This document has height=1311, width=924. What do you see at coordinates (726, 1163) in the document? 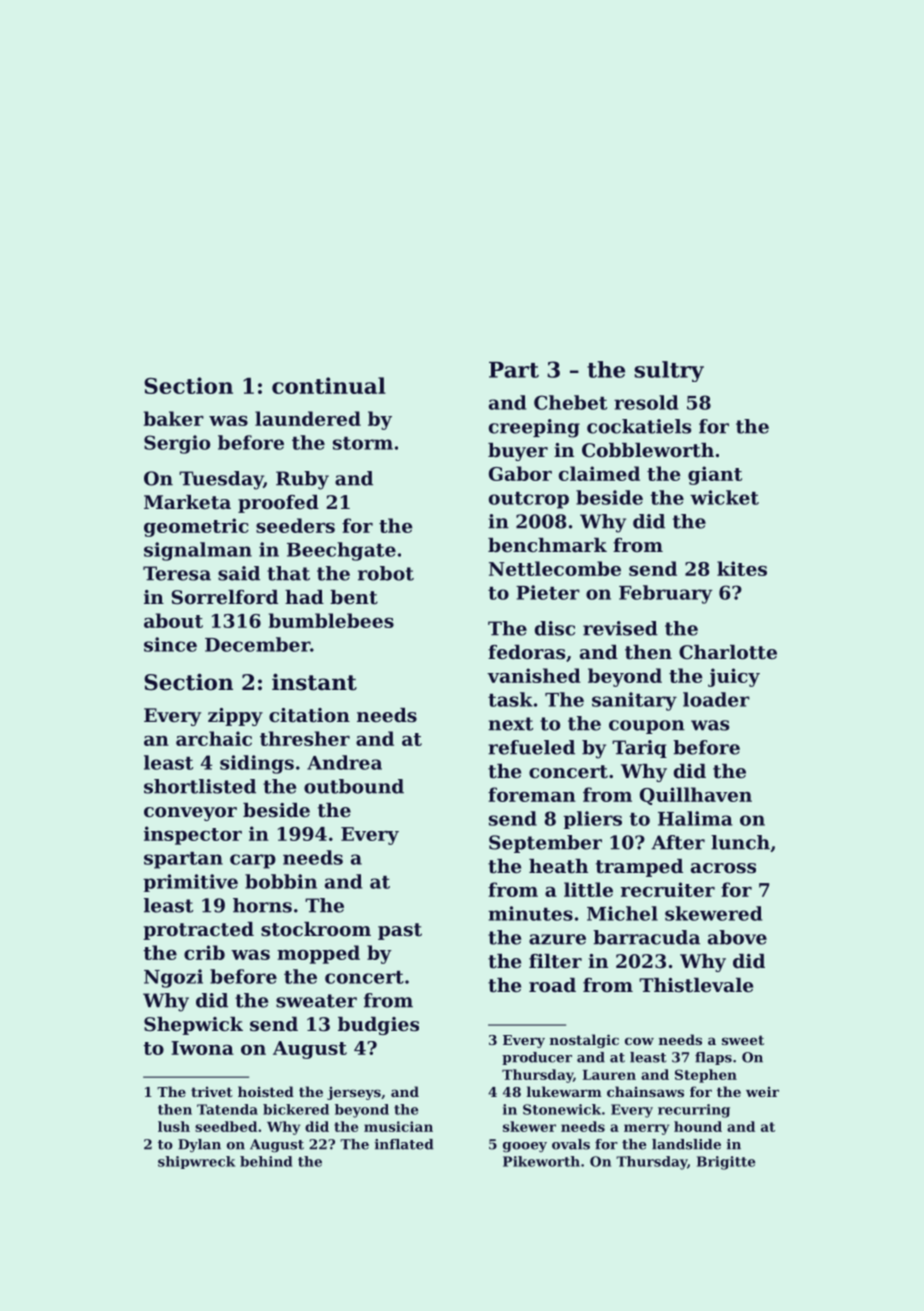
I see `Brigitte` at bounding box center [726, 1163].
